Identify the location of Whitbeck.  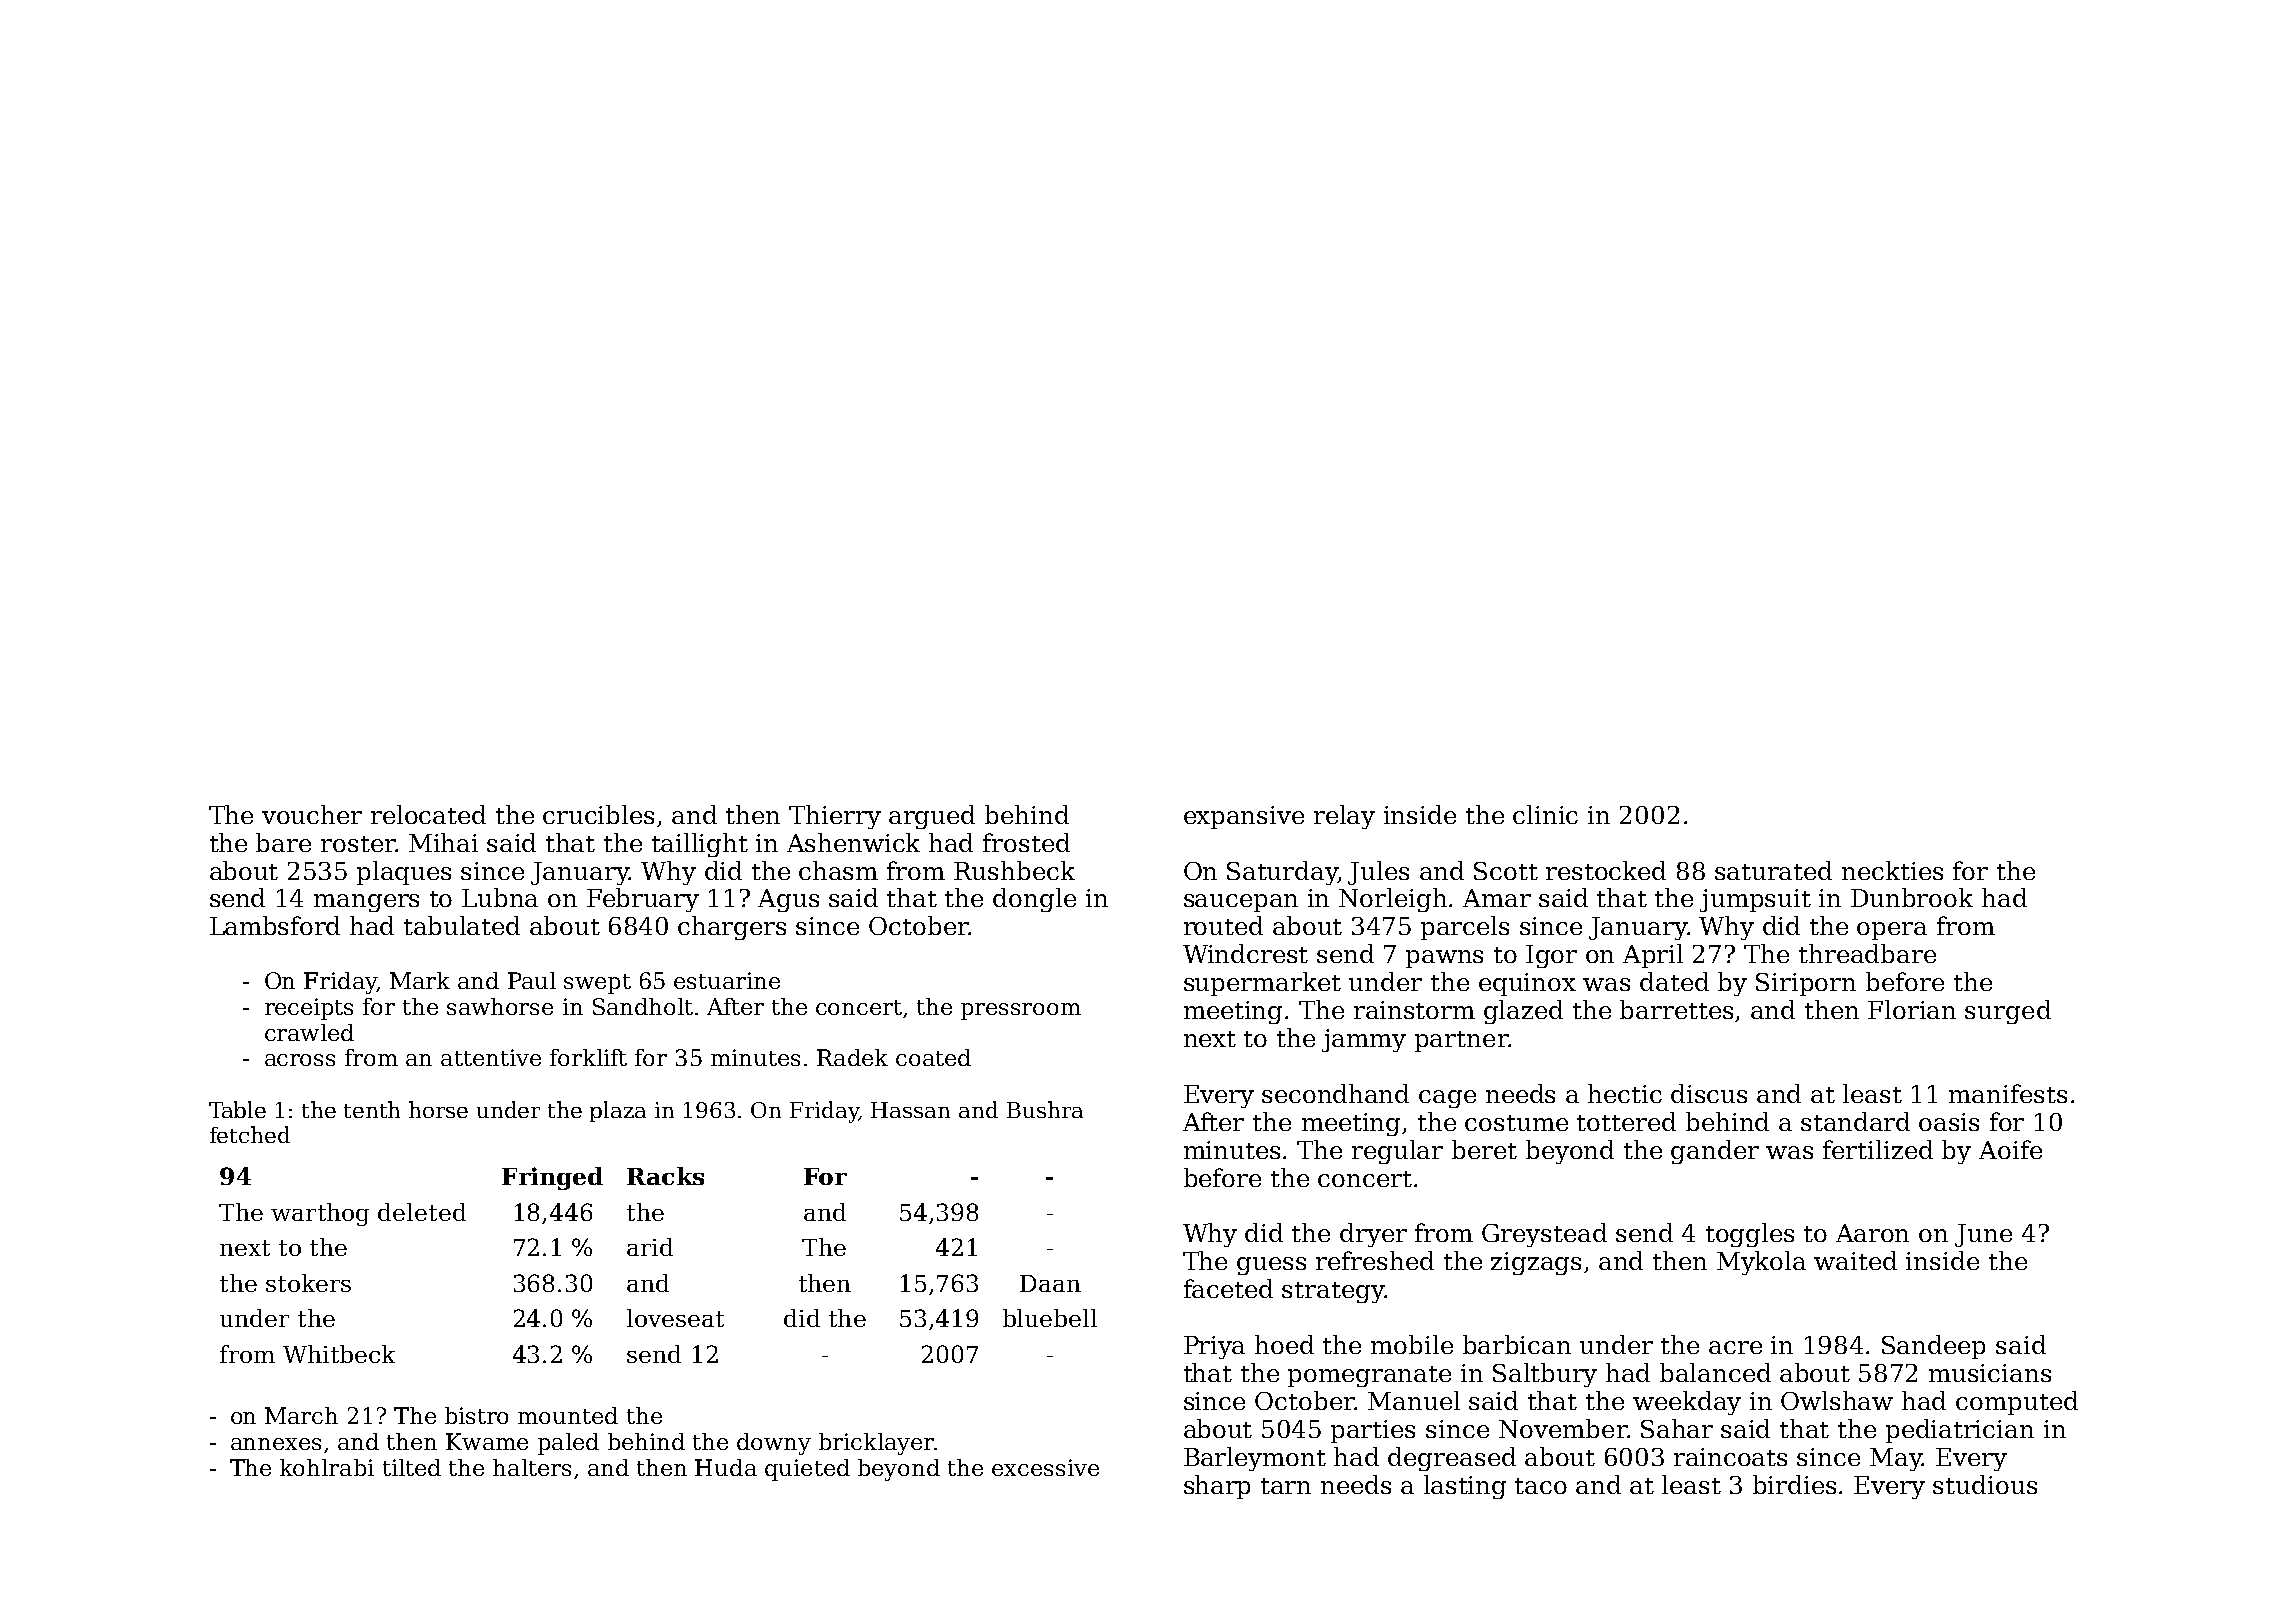
(339, 1354).
